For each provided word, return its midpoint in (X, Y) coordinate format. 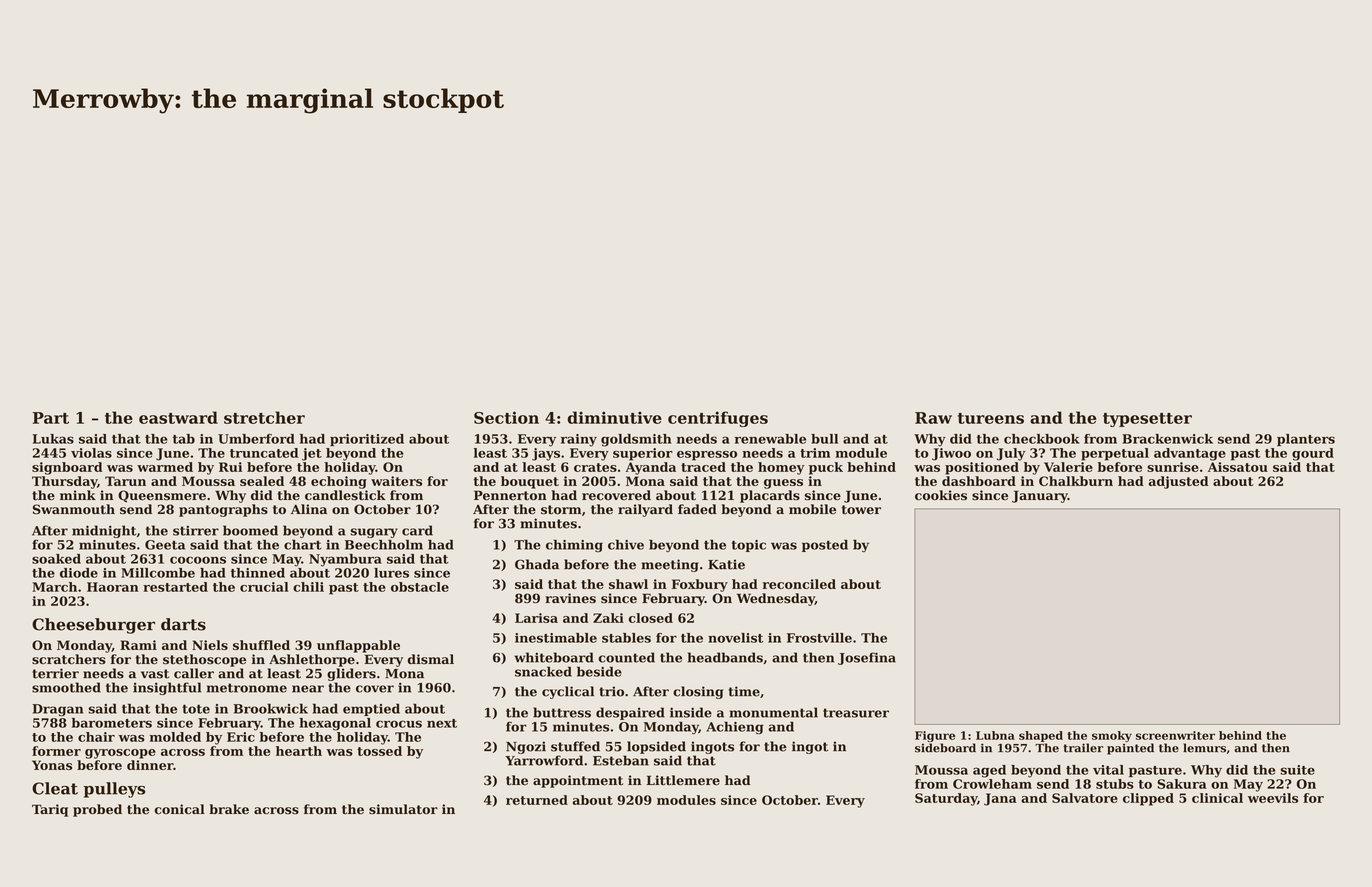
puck (826, 468)
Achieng (735, 728)
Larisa (536, 618)
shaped (1041, 736)
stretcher (264, 417)
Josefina (867, 658)
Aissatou (1238, 467)
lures (391, 573)
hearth (299, 751)
